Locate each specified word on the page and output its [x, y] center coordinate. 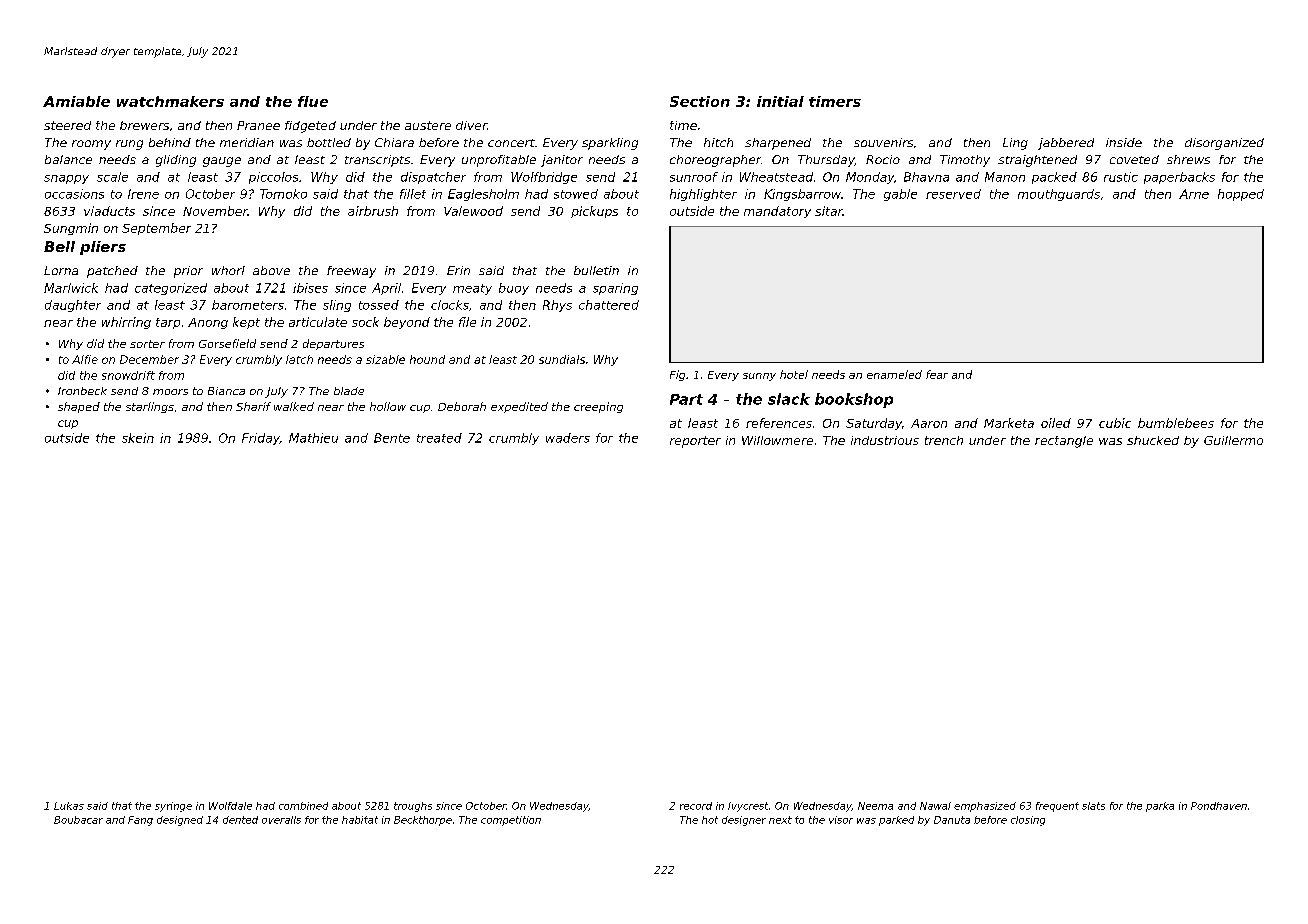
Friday [261, 439]
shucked [1153, 440]
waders [568, 438]
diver [471, 125]
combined [303, 806]
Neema [875, 806]
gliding [176, 161]
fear [937, 374]
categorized [171, 289]
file [467, 322]
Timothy [965, 161]
